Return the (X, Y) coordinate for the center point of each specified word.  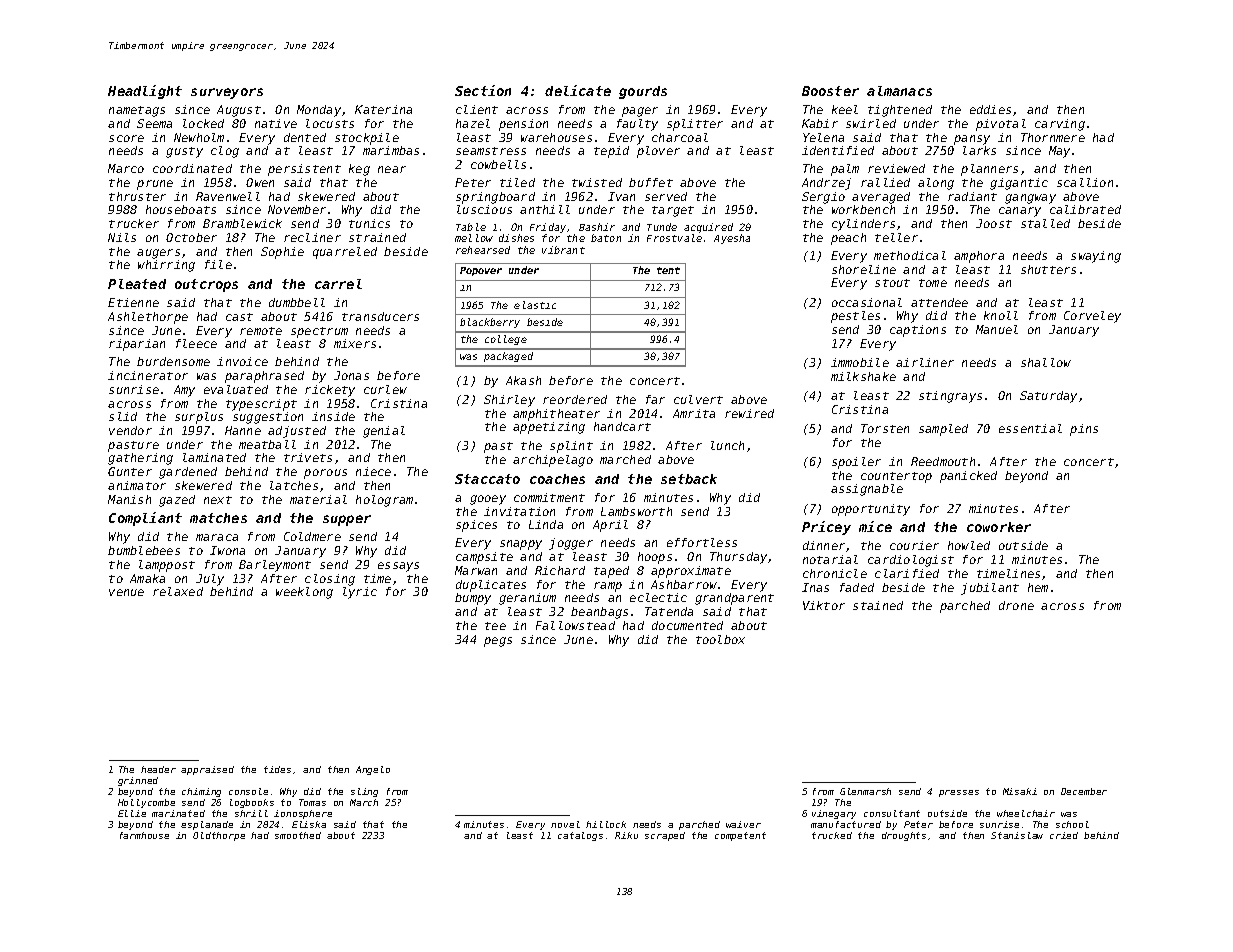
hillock (606, 824)
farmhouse (144, 835)
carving (1060, 125)
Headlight (145, 92)
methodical (910, 255)
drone (1016, 605)
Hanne (243, 430)
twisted (597, 182)
